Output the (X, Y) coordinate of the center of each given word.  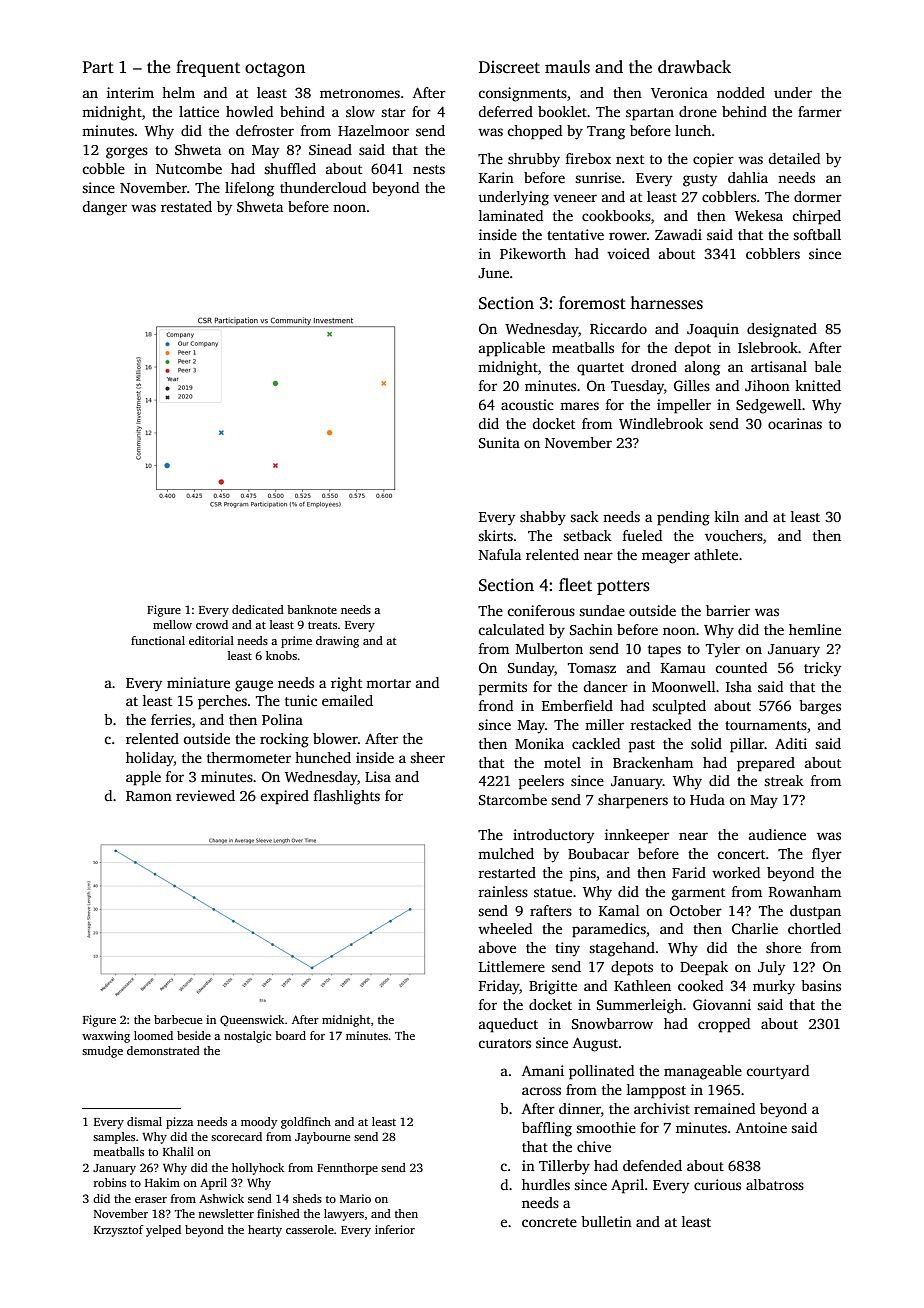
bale (827, 366)
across (541, 1091)
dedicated (258, 609)
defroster (265, 130)
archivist (662, 1108)
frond (496, 705)
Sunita (499, 442)
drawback (694, 67)
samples (114, 1138)
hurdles (546, 1184)
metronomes (360, 93)
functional (158, 640)
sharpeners (633, 801)
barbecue (178, 1019)
